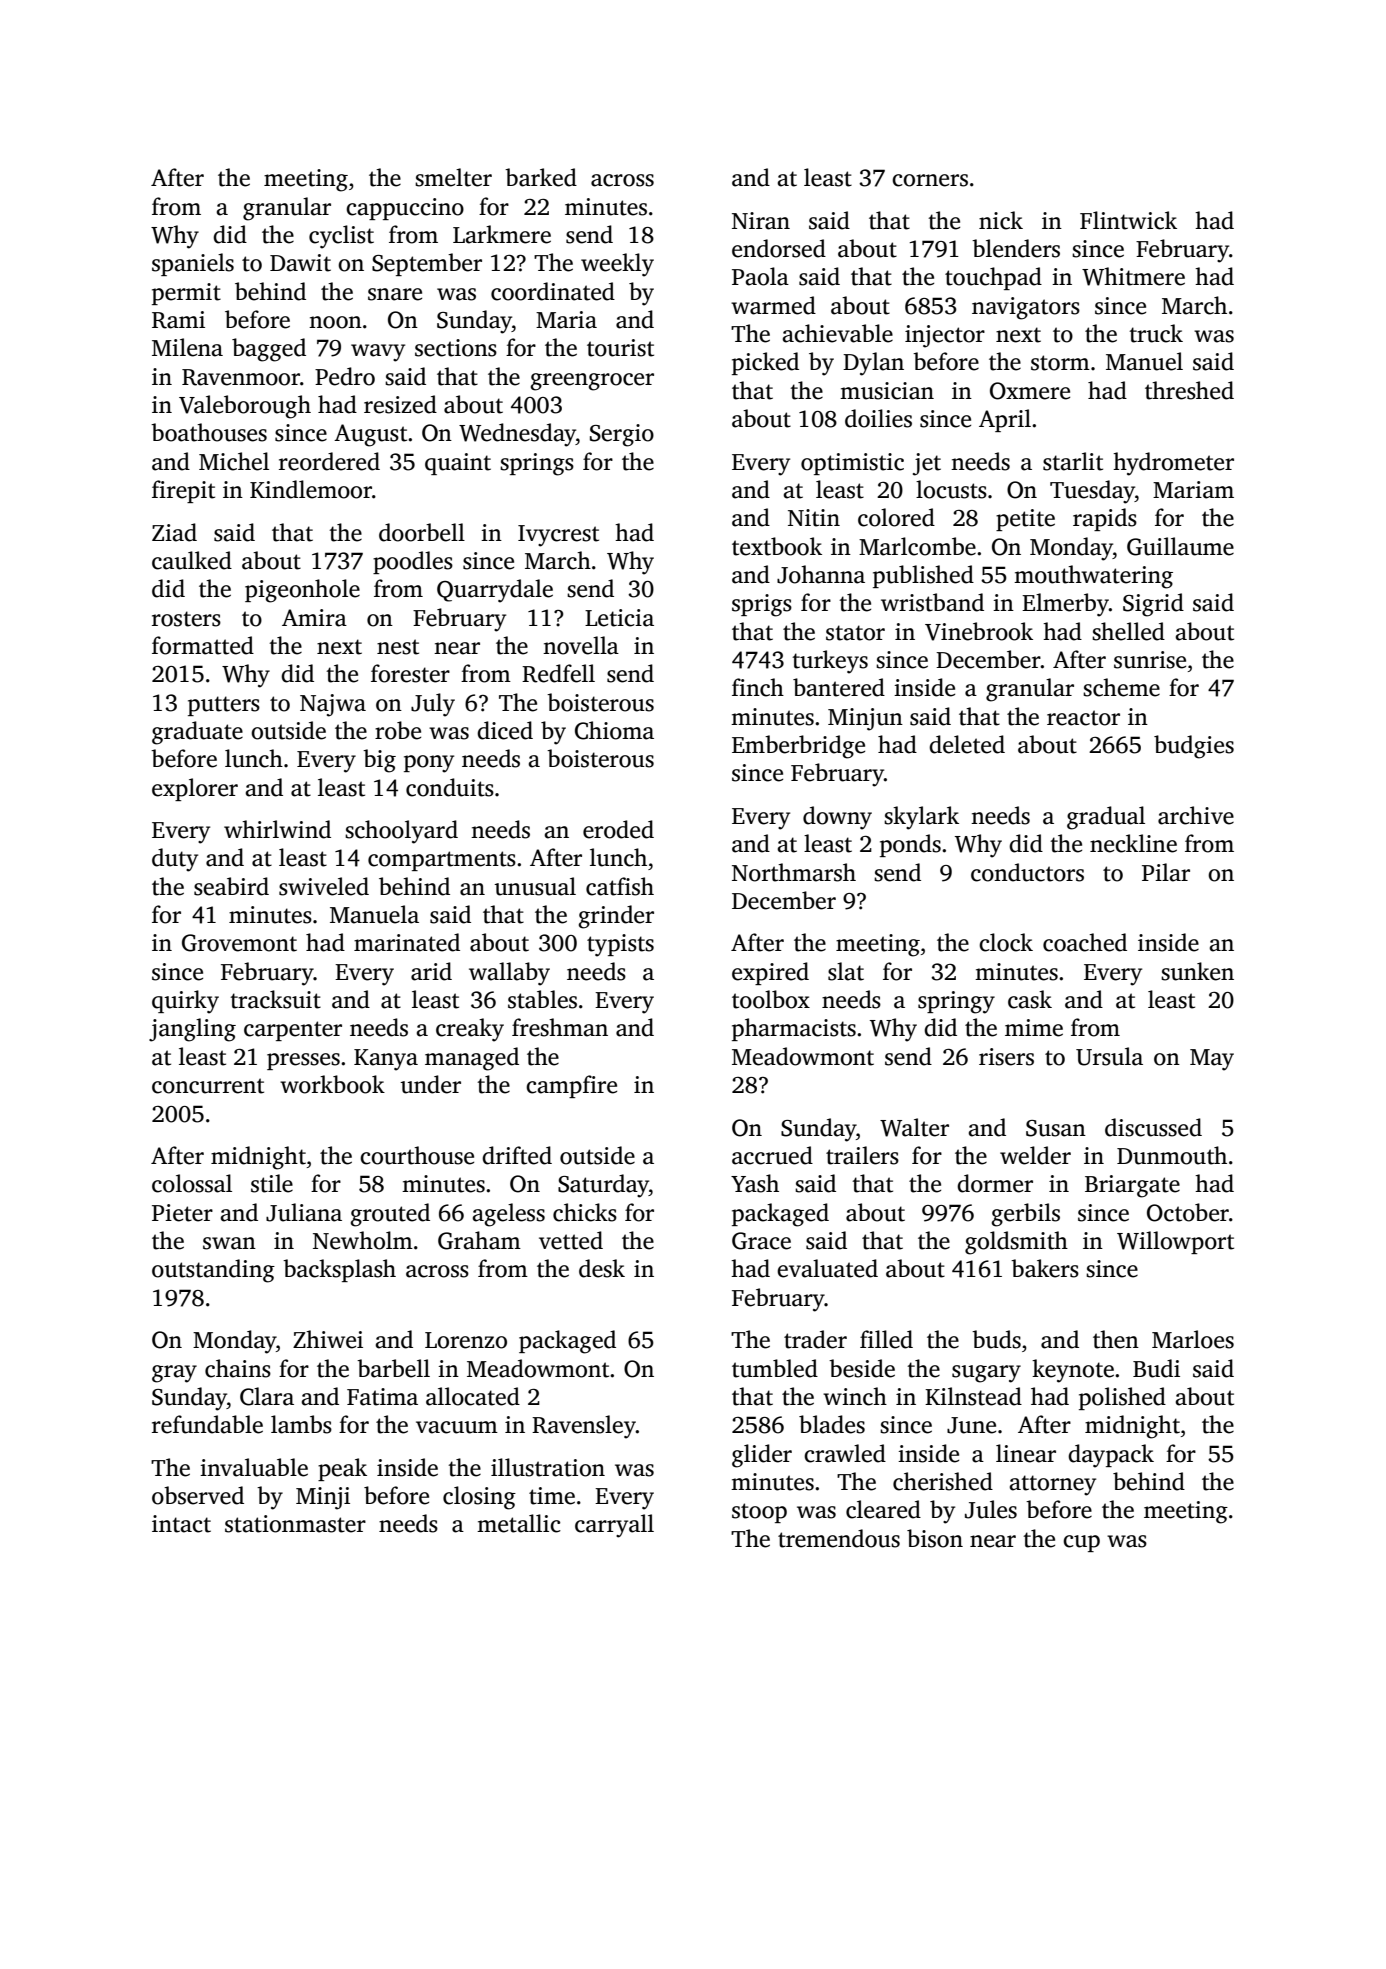 The width and height of the screenshot is (1386, 1969). What do you see at coordinates (541, 177) in the screenshot?
I see `barked` at bounding box center [541, 177].
